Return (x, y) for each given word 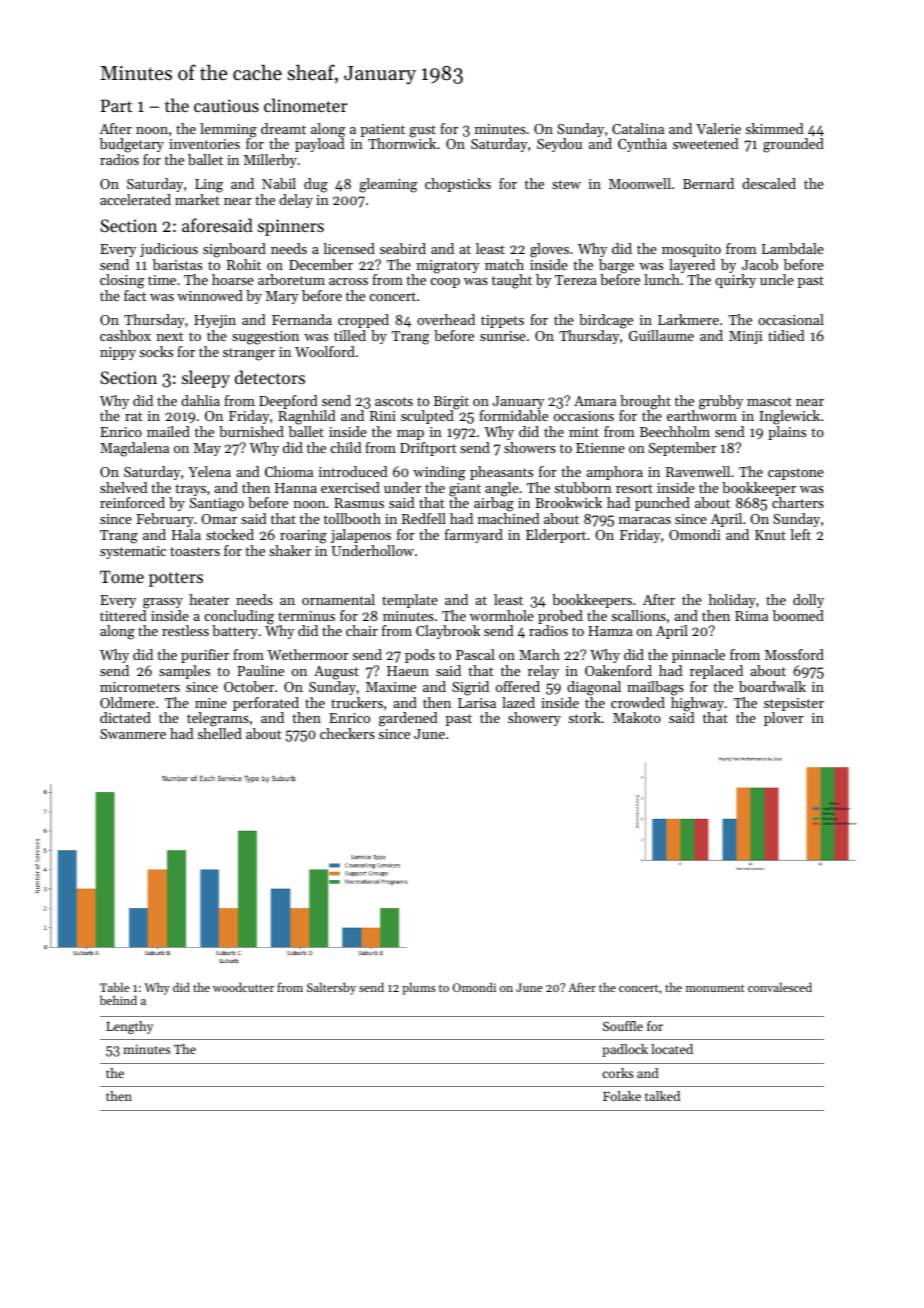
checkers (347, 733)
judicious (169, 250)
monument (715, 988)
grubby (721, 402)
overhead (446, 319)
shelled (220, 733)
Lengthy (129, 1027)
